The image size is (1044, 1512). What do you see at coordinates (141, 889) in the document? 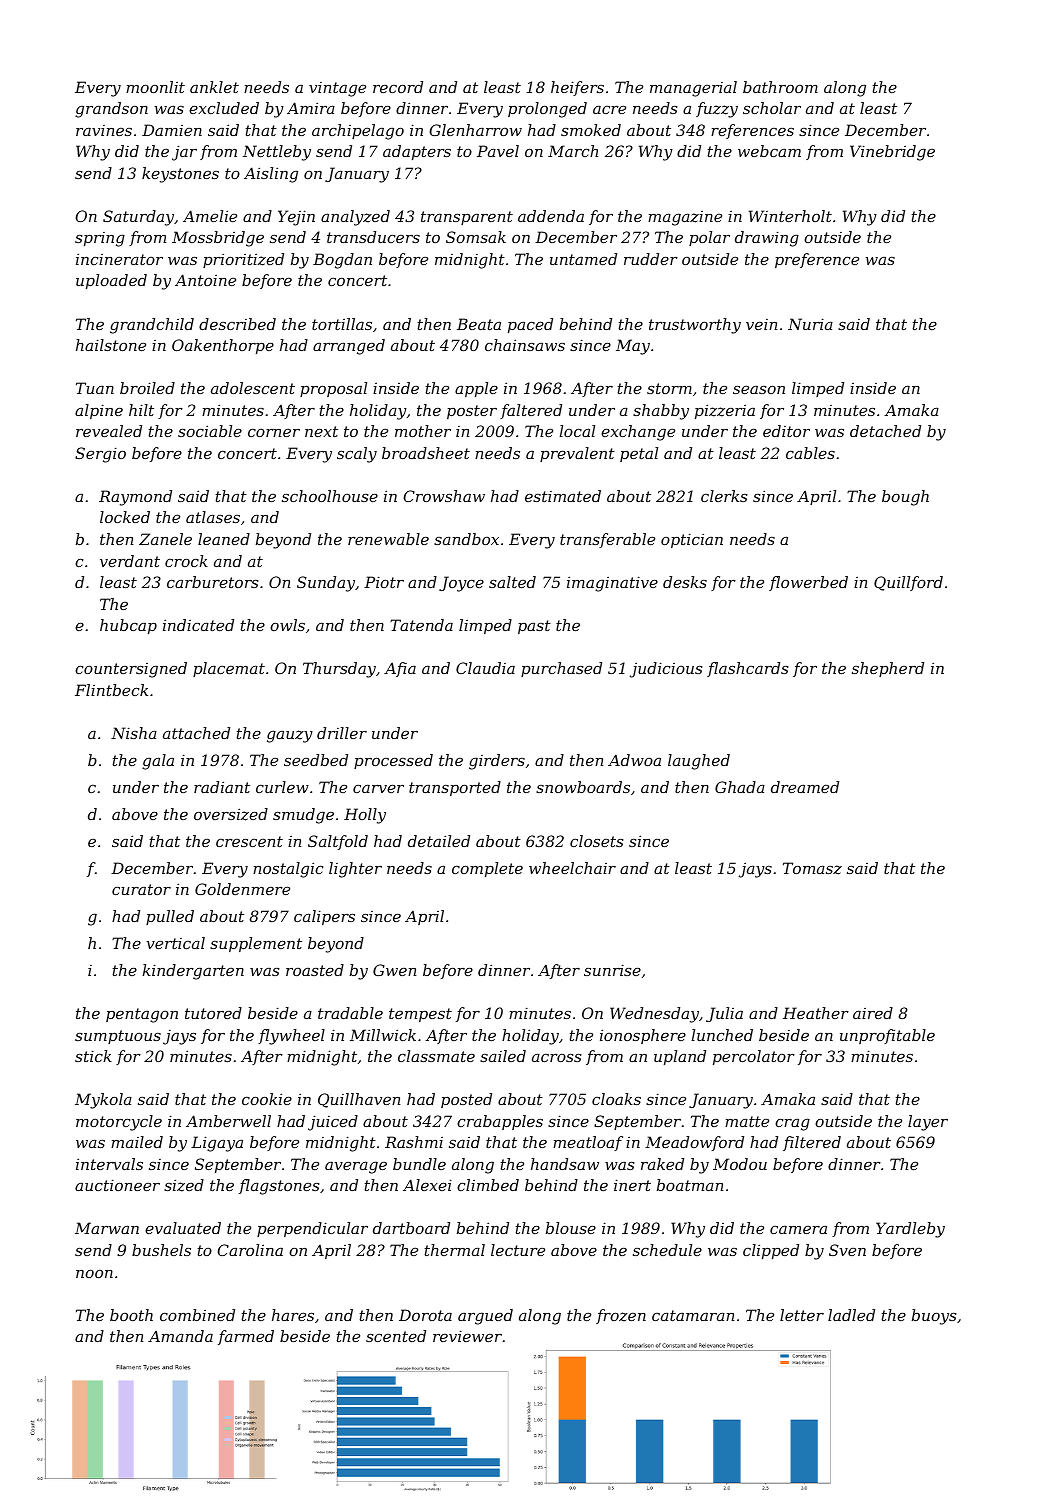
I see `curator` at bounding box center [141, 889].
